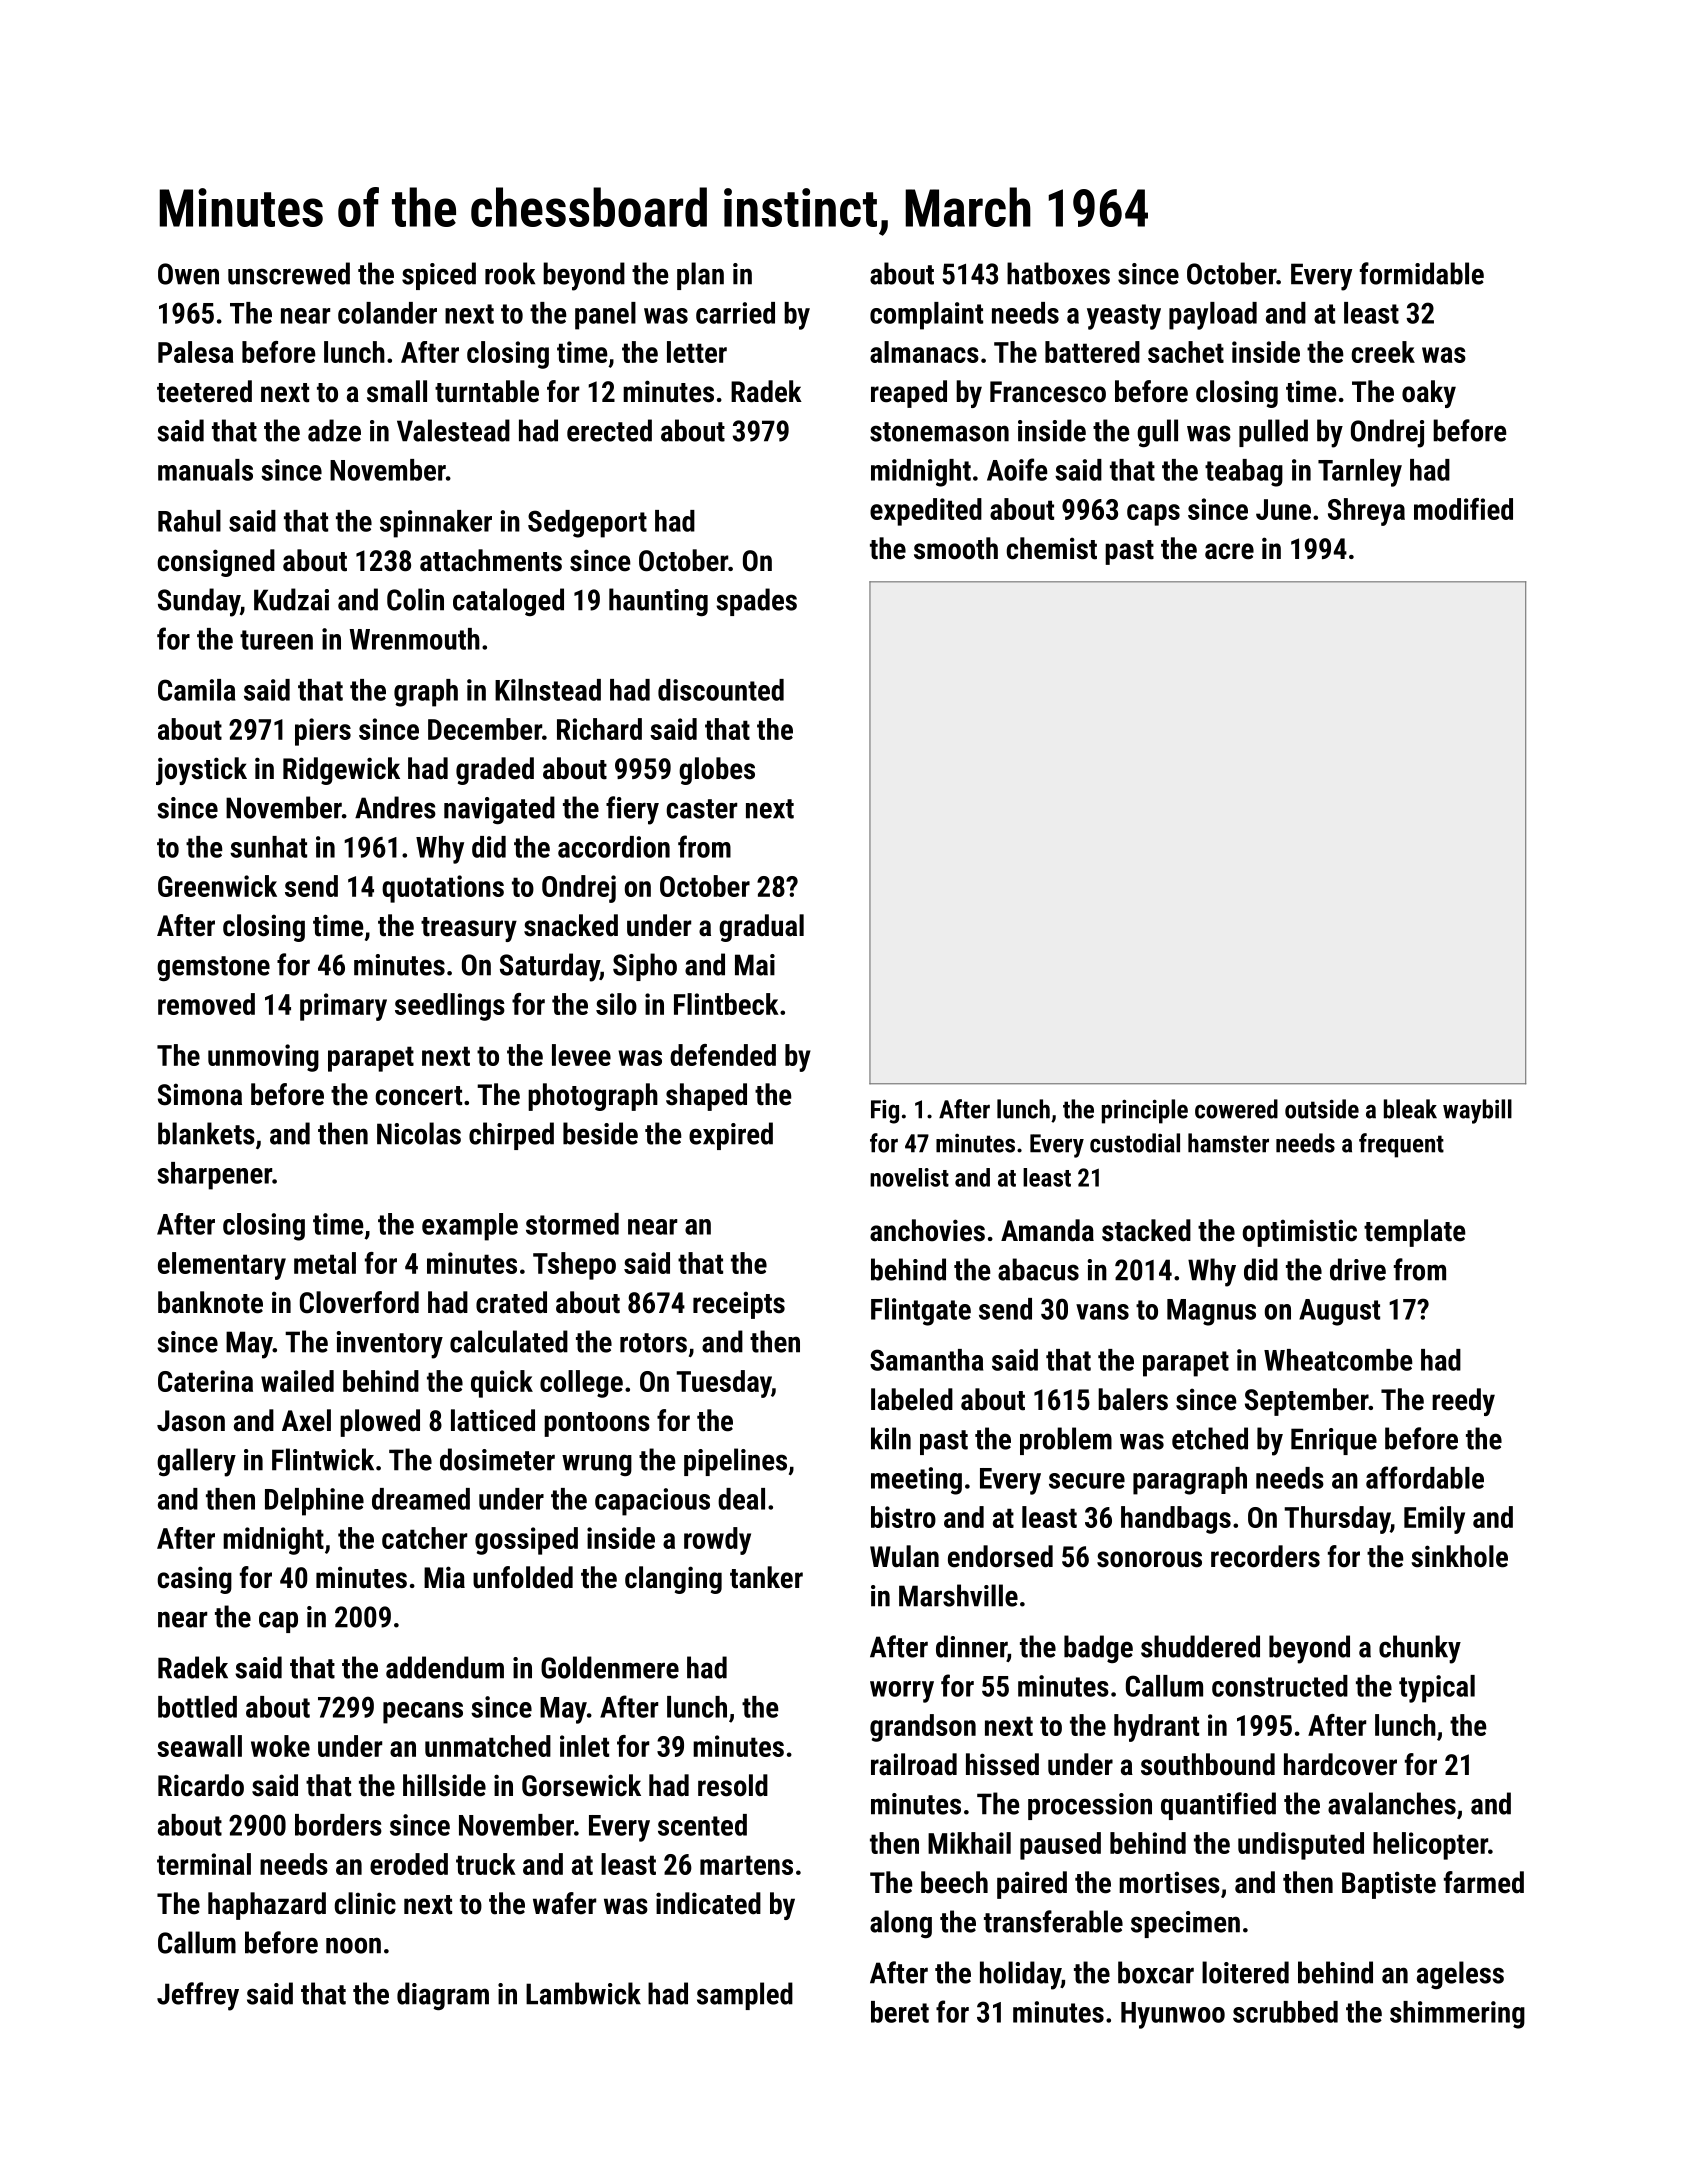 This screenshot has width=1683, height=2178. What do you see at coordinates (756, 602) in the screenshot?
I see `spades` at bounding box center [756, 602].
